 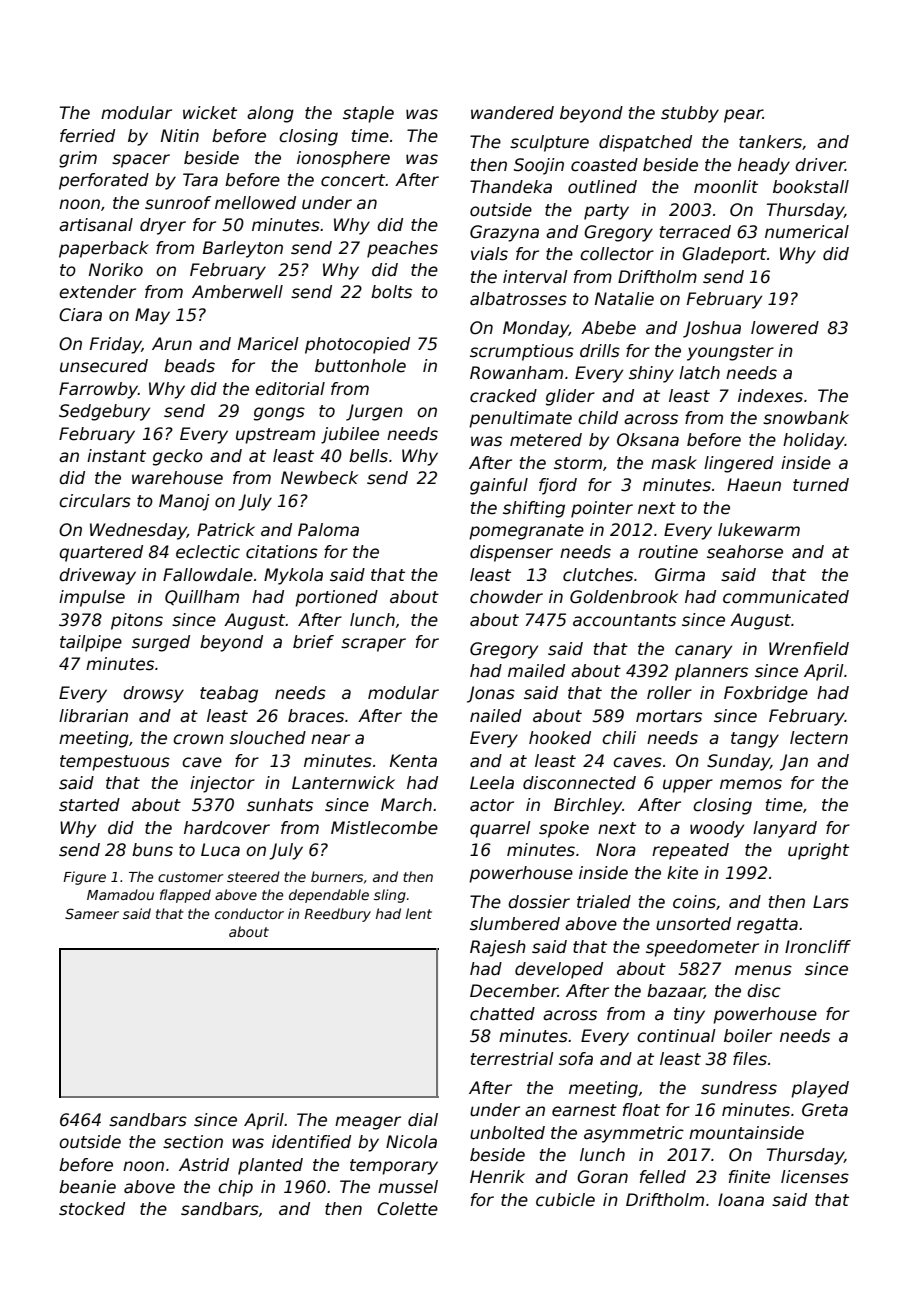 What do you see at coordinates (741, 1200) in the screenshot?
I see `Ioana` at bounding box center [741, 1200].
